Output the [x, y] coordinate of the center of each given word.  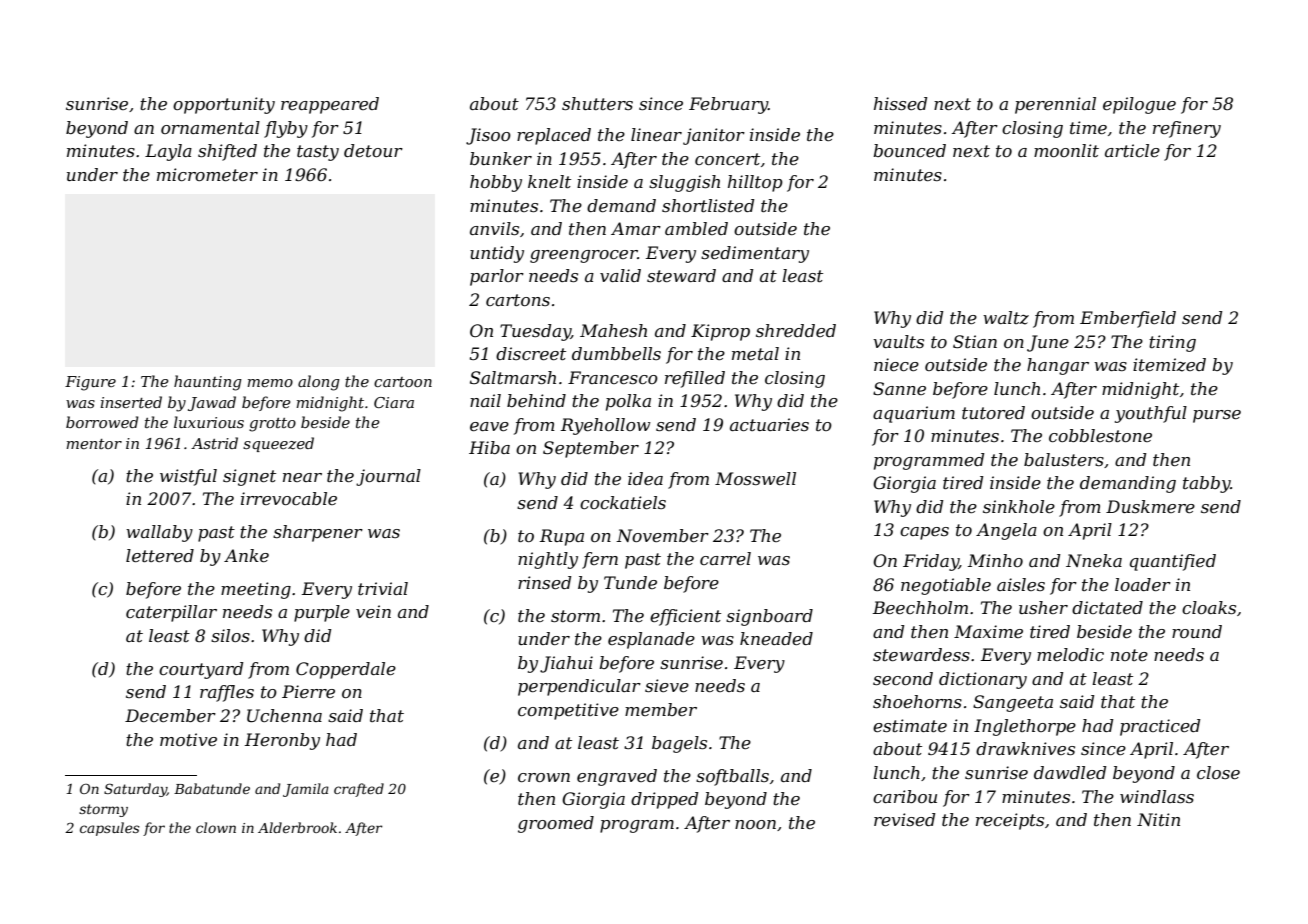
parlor [497, 277]
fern [600, 560]
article [1132, 150]
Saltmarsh [513, 377]
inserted [131, 402]
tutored [993, 412]
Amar [636, 228]
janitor [714, 136]
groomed [556, 824]
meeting [256, 590]
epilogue [1139, 105]
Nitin [1158, 819]
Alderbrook [297, 827]
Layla [168, 152]
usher [1043, 607]
